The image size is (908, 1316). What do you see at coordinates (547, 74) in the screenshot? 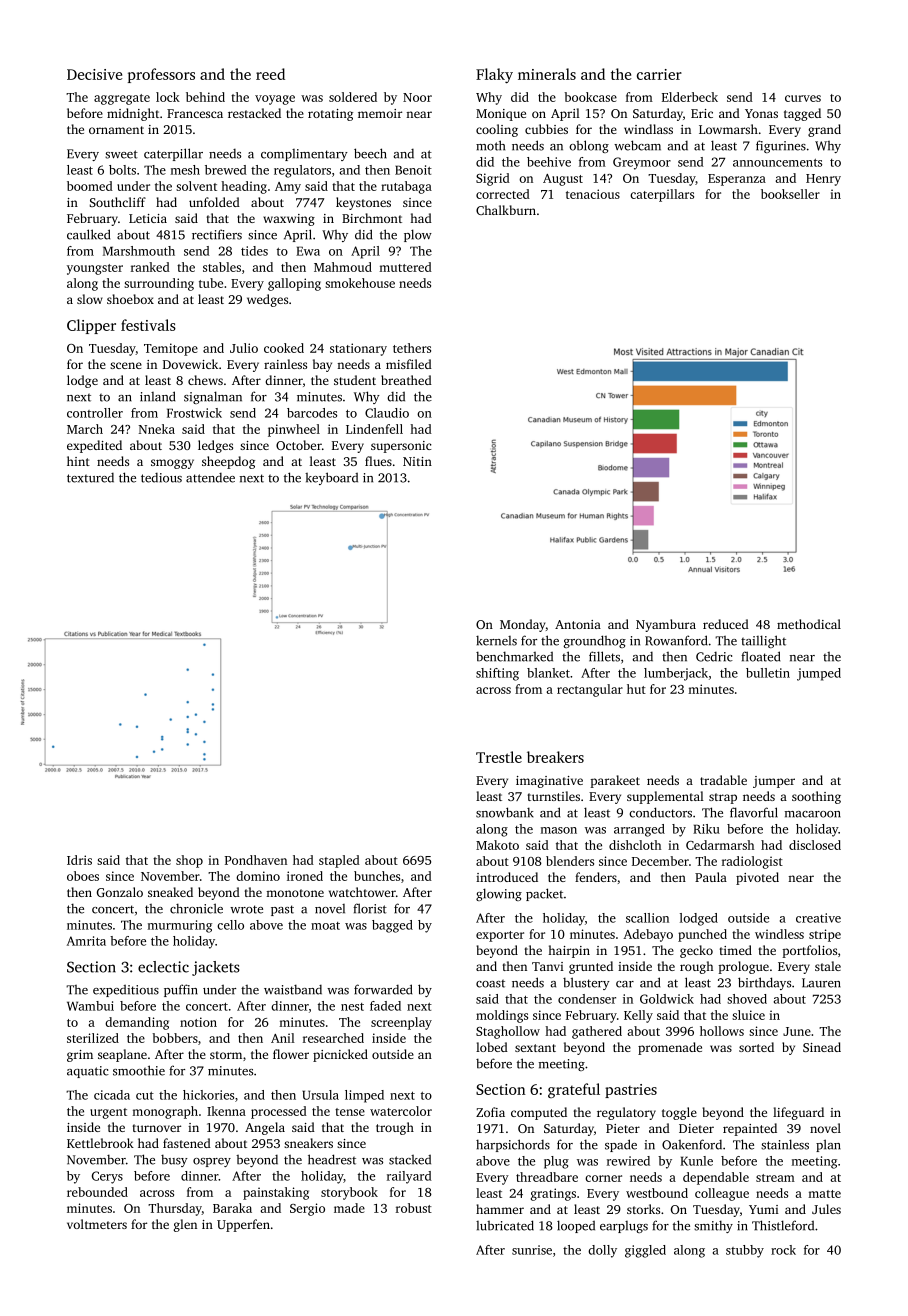
I see `minerals` at bounding box center [547, 74].
